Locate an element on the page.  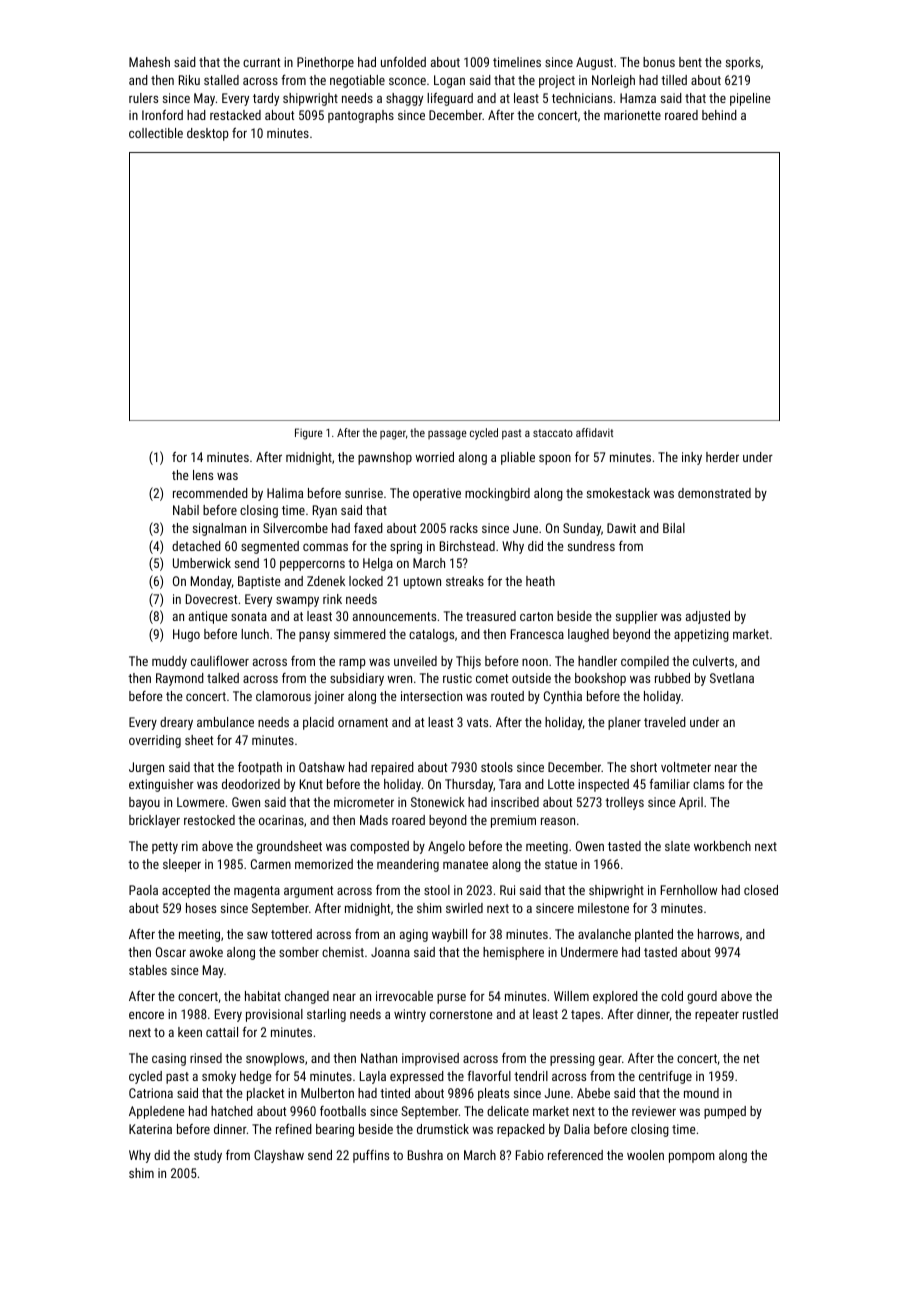
treasured is located at coordinates (491, 616).
